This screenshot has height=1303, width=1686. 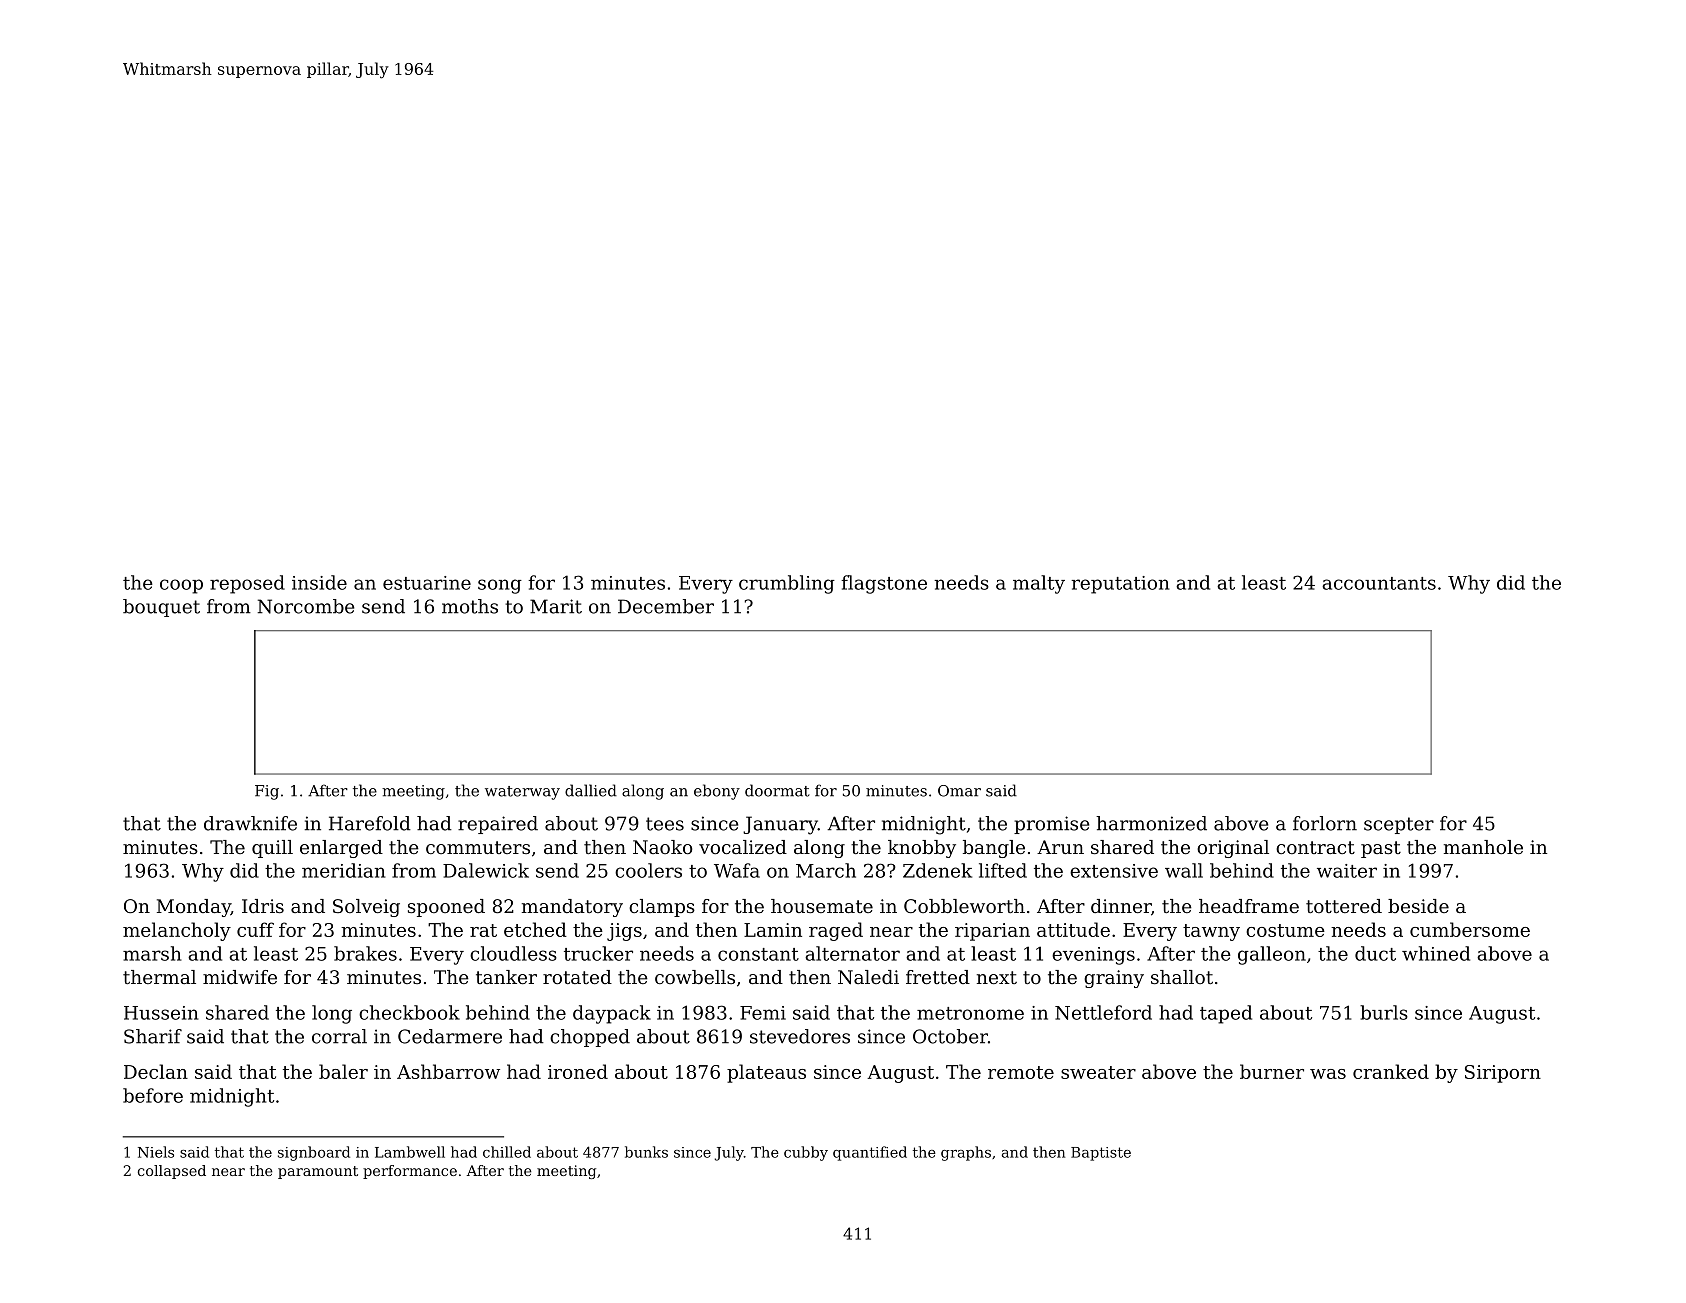 What do you see at coordinates (1114, 979) in the screenshot?
I see `grainy` at bounding box center [1114, 979].
